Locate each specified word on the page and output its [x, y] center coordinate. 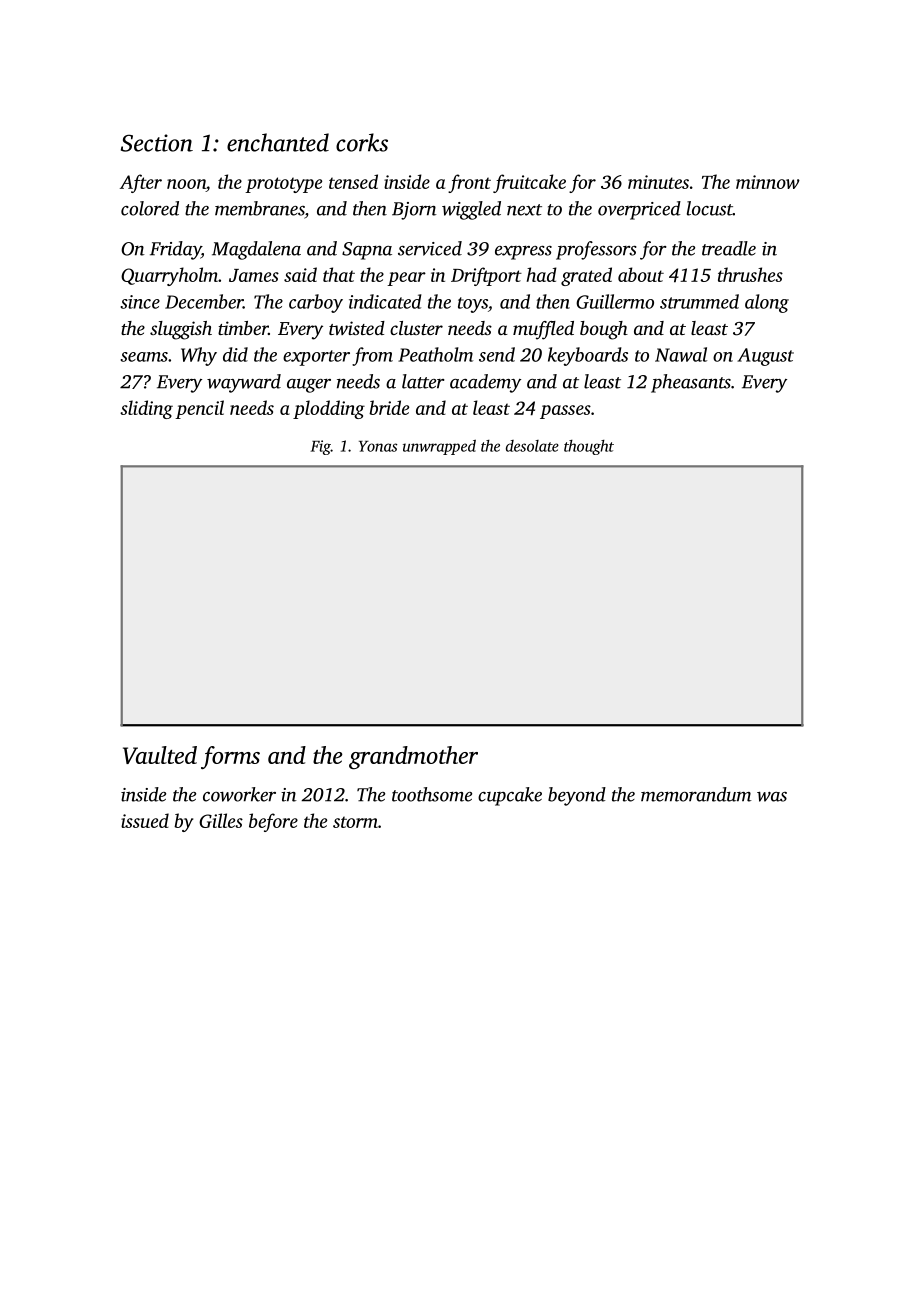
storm [355, 822]
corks [362, 142]
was [772, 797]
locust [710, 208]
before [273, 822]
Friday [175, 250]
